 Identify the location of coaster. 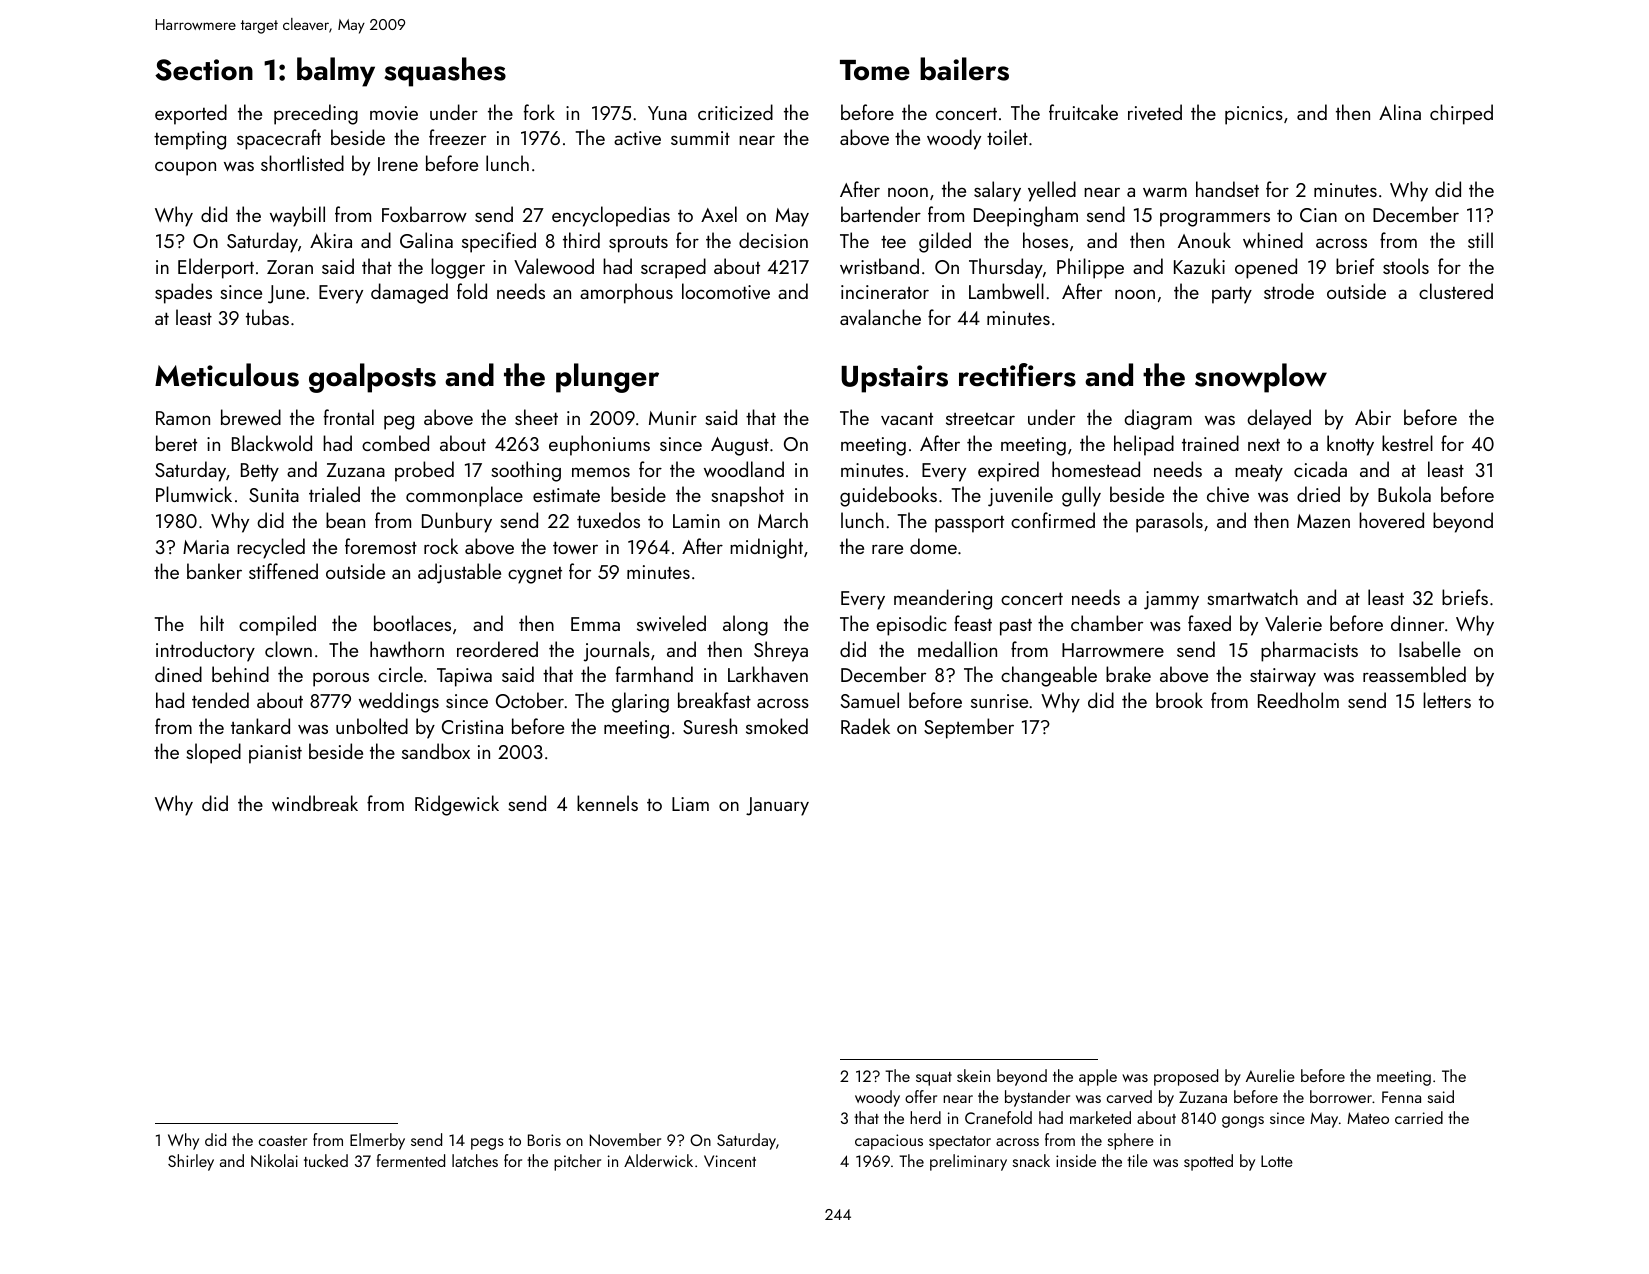
(283, 1141).
